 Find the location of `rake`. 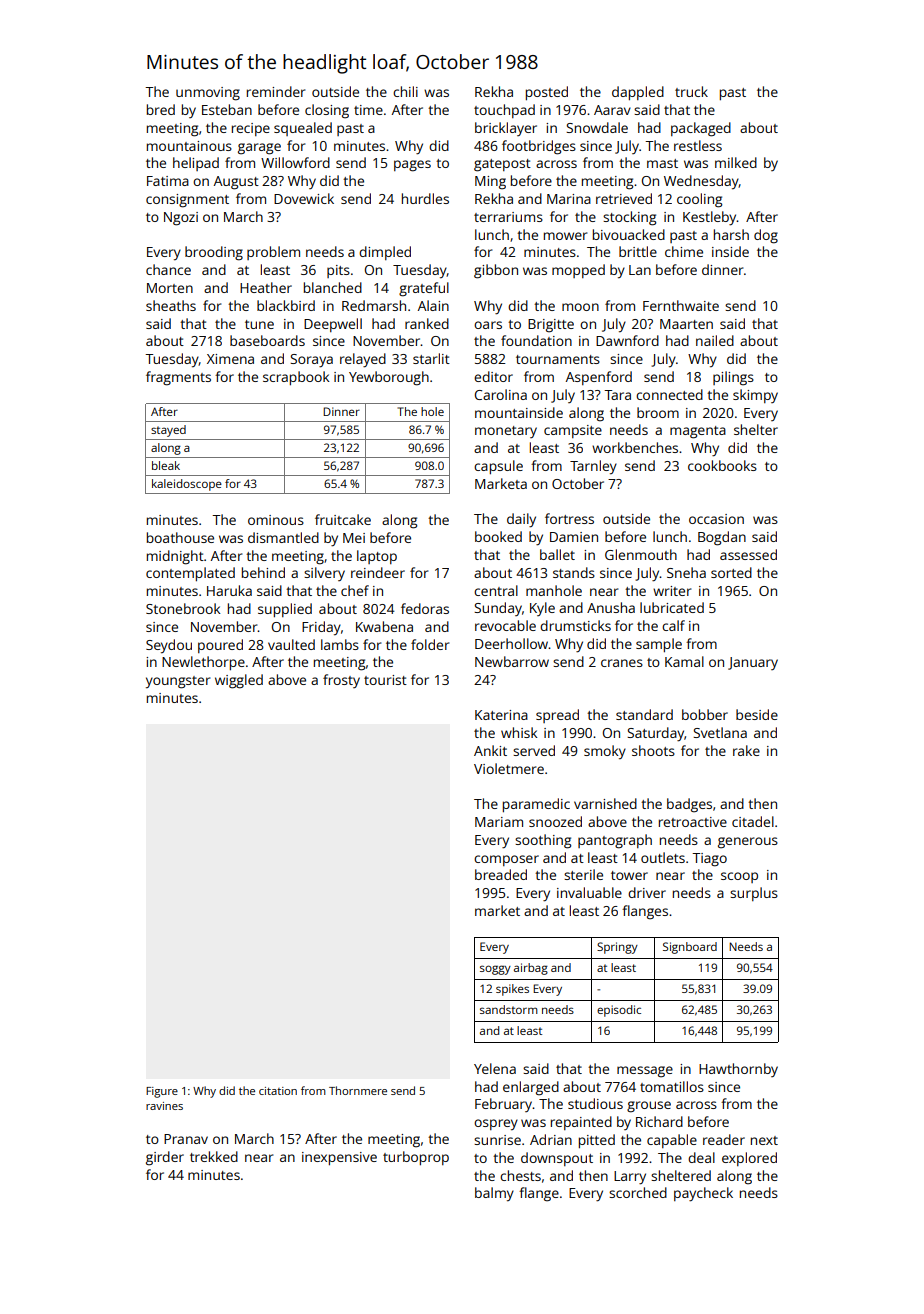

rake is located at coordinates (746, 750).
